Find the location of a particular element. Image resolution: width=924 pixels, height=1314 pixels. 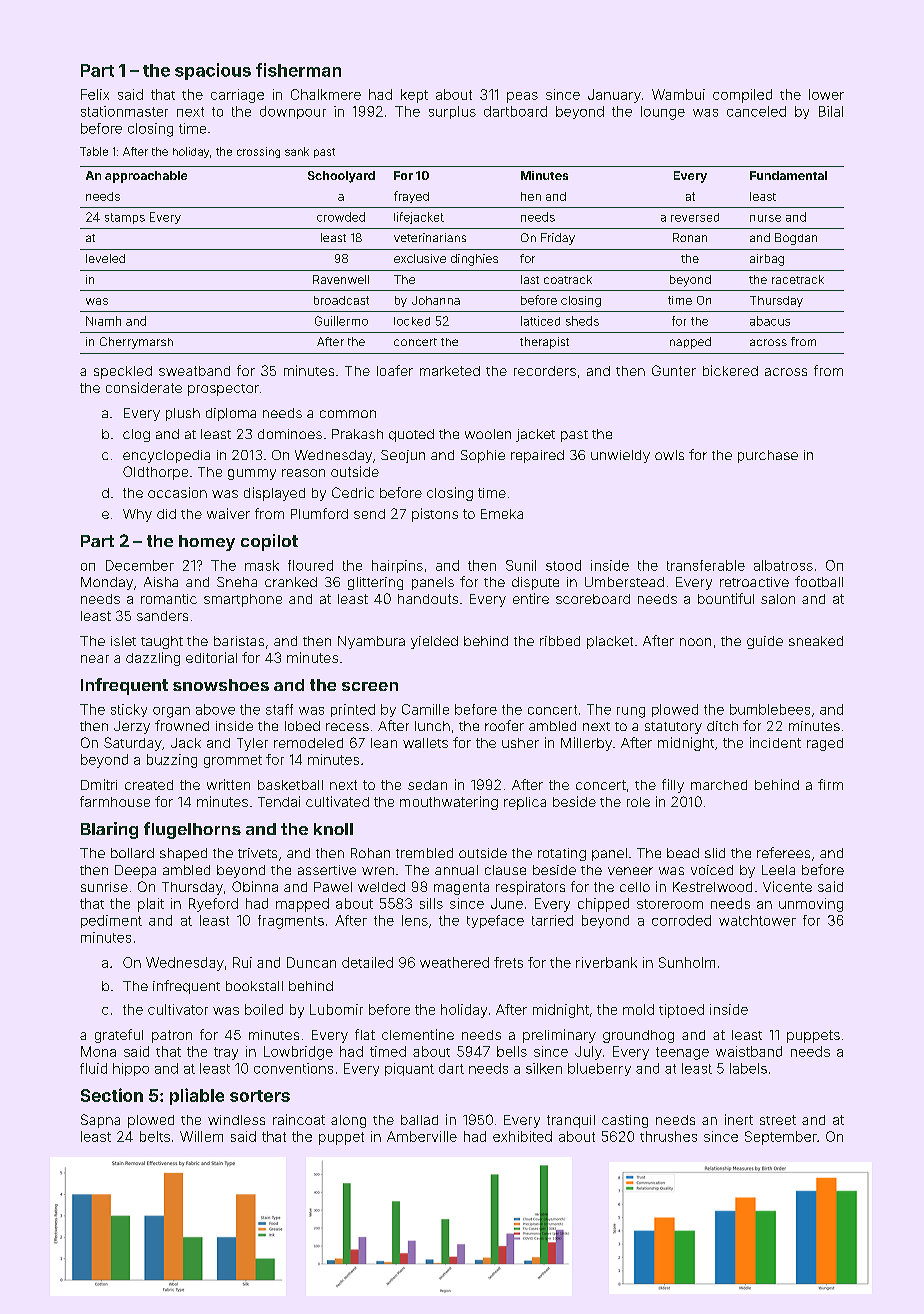

peas is located at coordinates (522, 97).
